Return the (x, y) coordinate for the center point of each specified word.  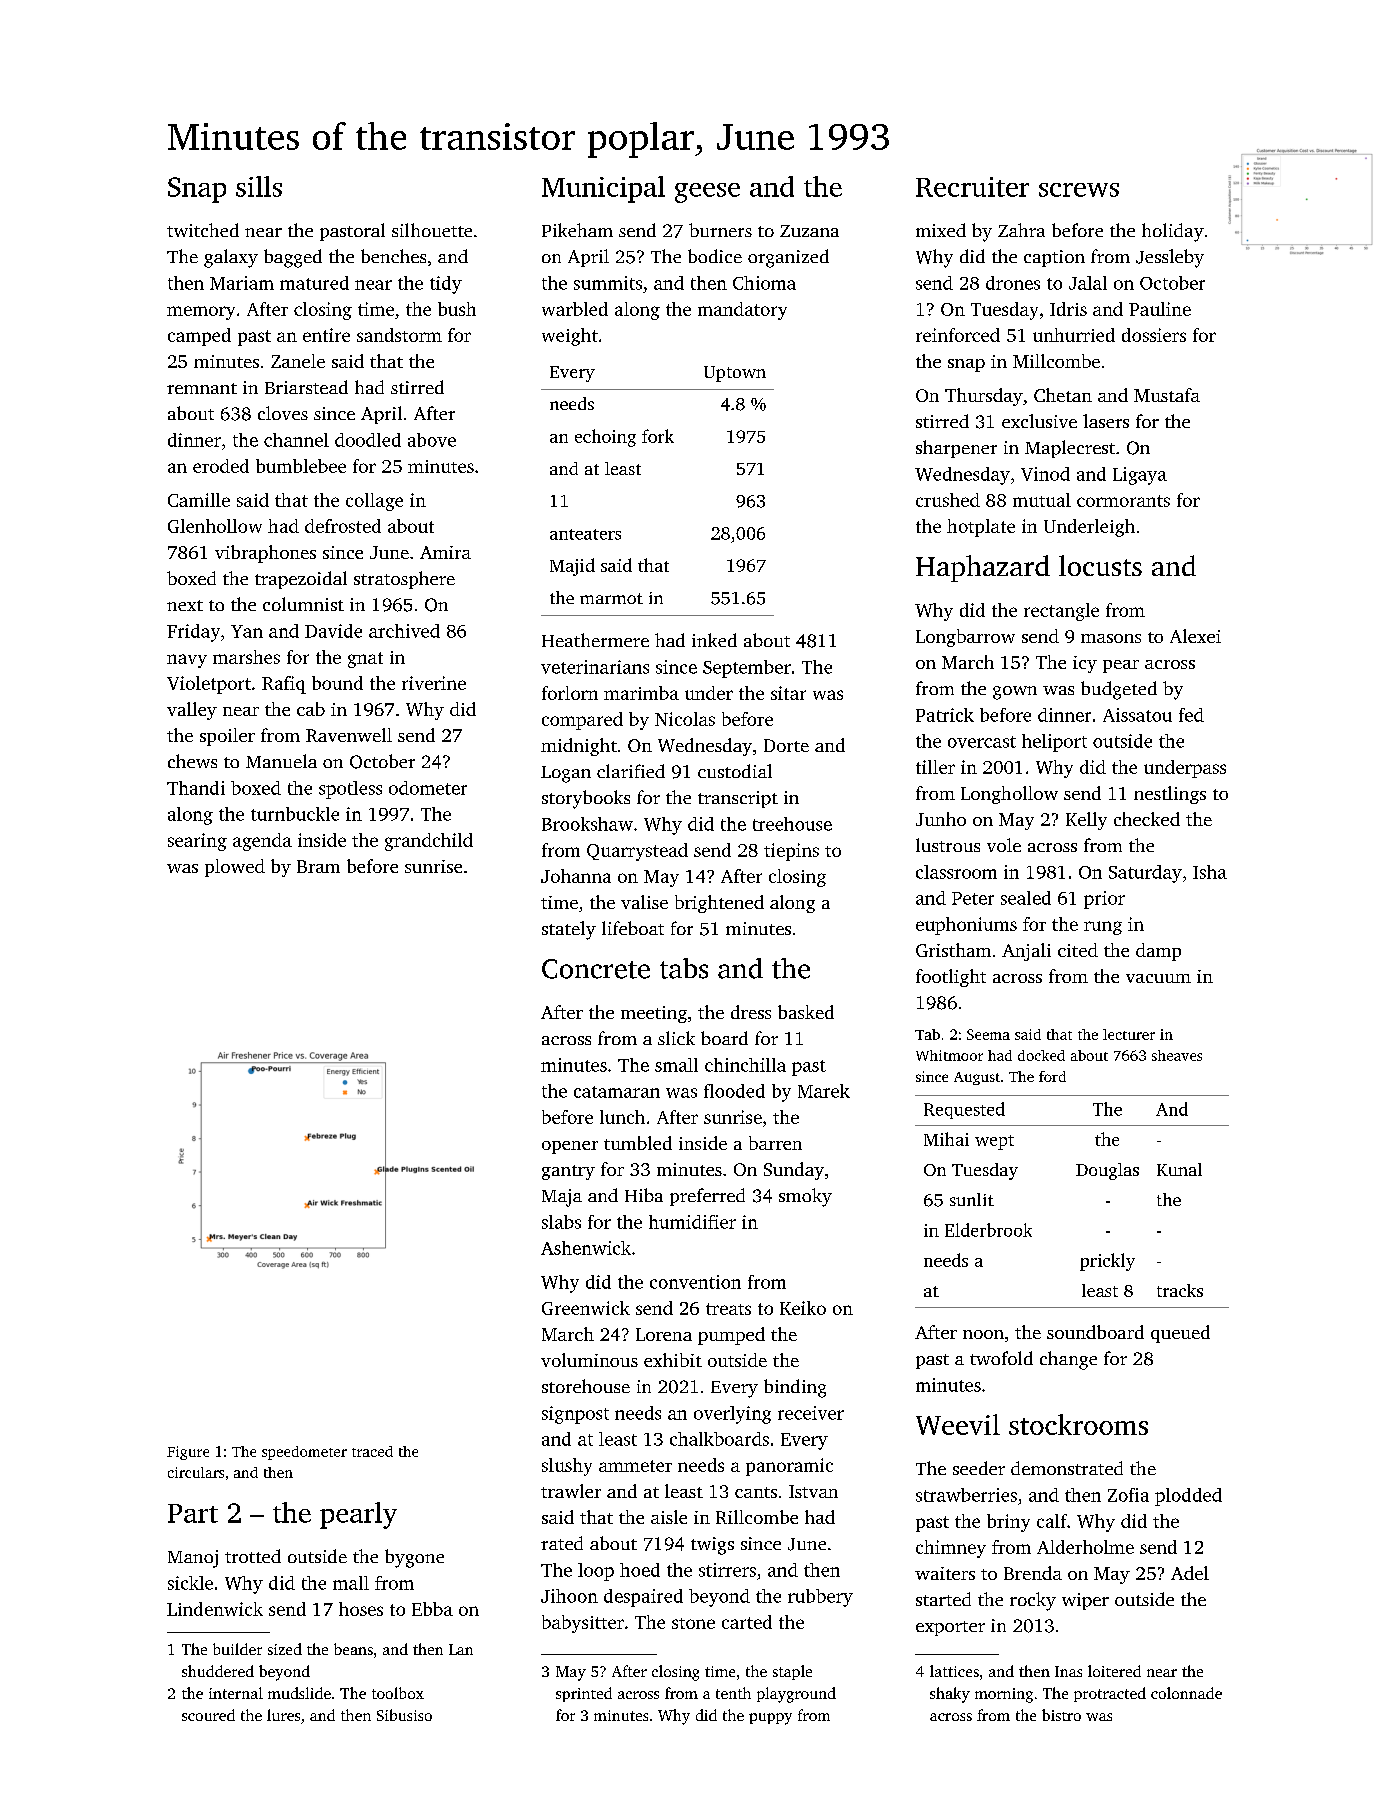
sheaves (1177, 1055)
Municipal (603, 189)
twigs (712, 1546)
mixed (941, 230)
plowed (235, 868)
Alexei (1195, 636)
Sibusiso (404, 1715)
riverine (434, 683)
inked (714, 640)
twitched (203, 230)
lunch (622, 1117)
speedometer (304, 1453)
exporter (950, 1628)
